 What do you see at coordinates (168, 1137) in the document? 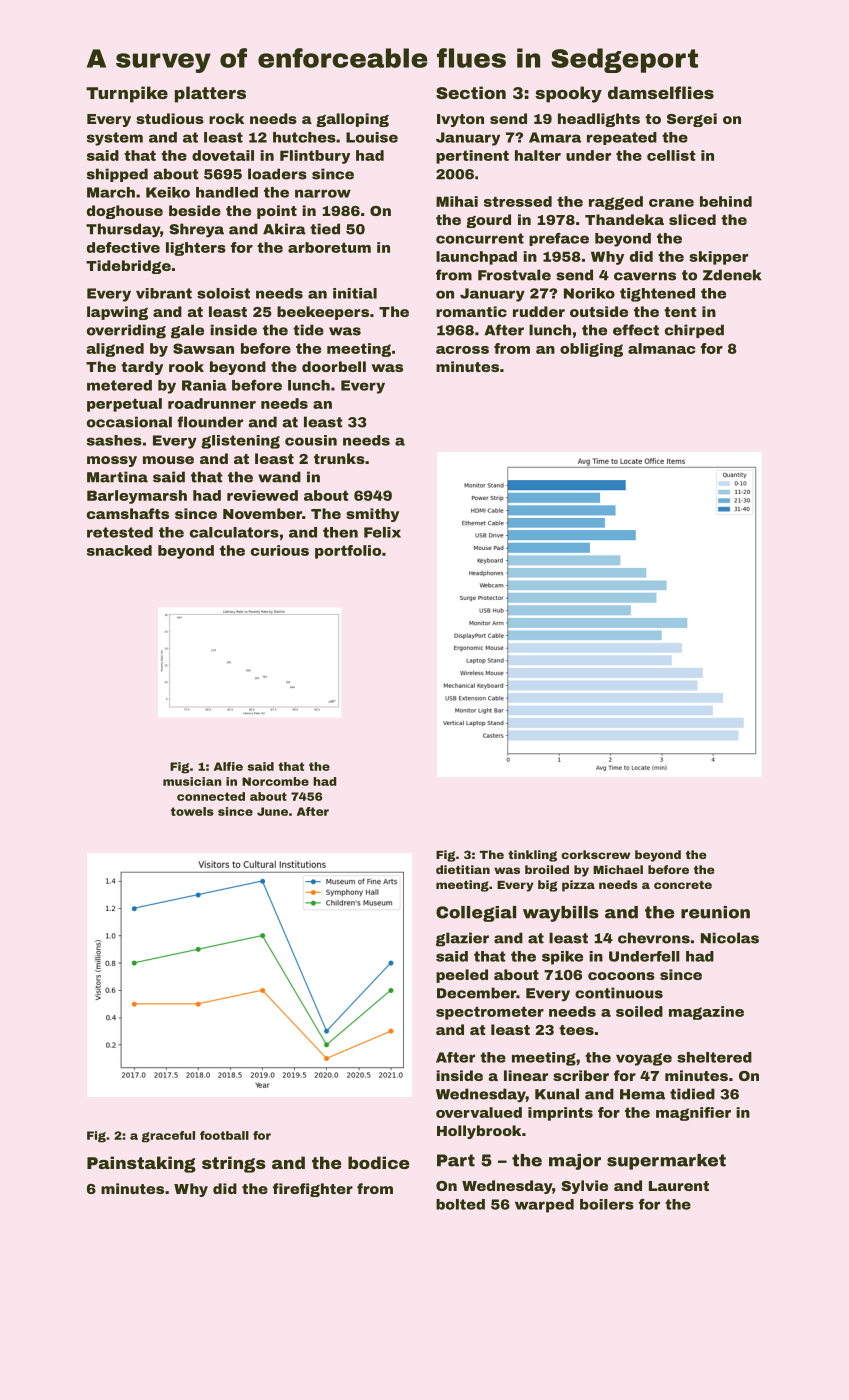
I see `graceful` at bounding box center [168, 1137].
